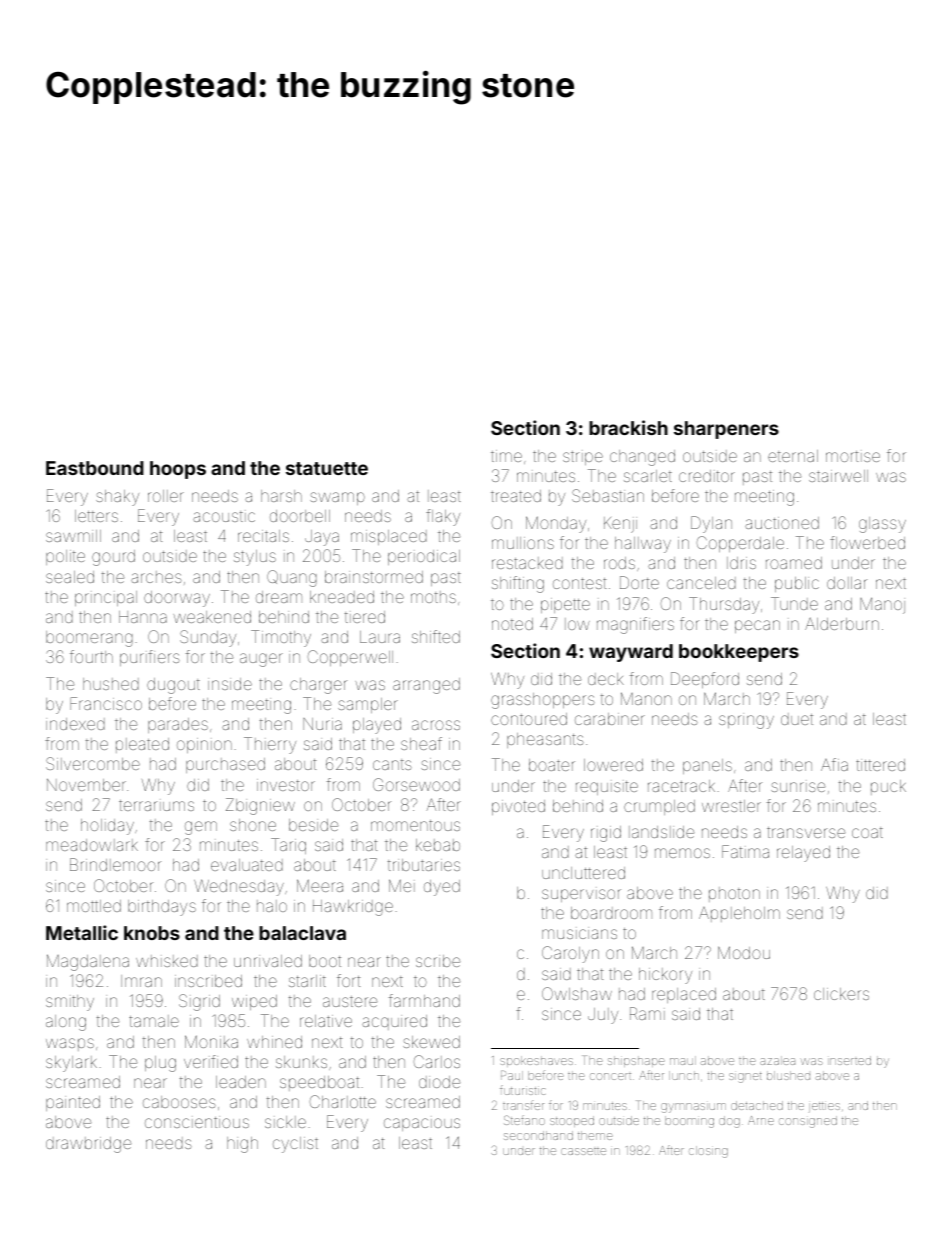  Describe the element at coordinates (224, 516) in the screenshot. I see `acoustic` at that location.
